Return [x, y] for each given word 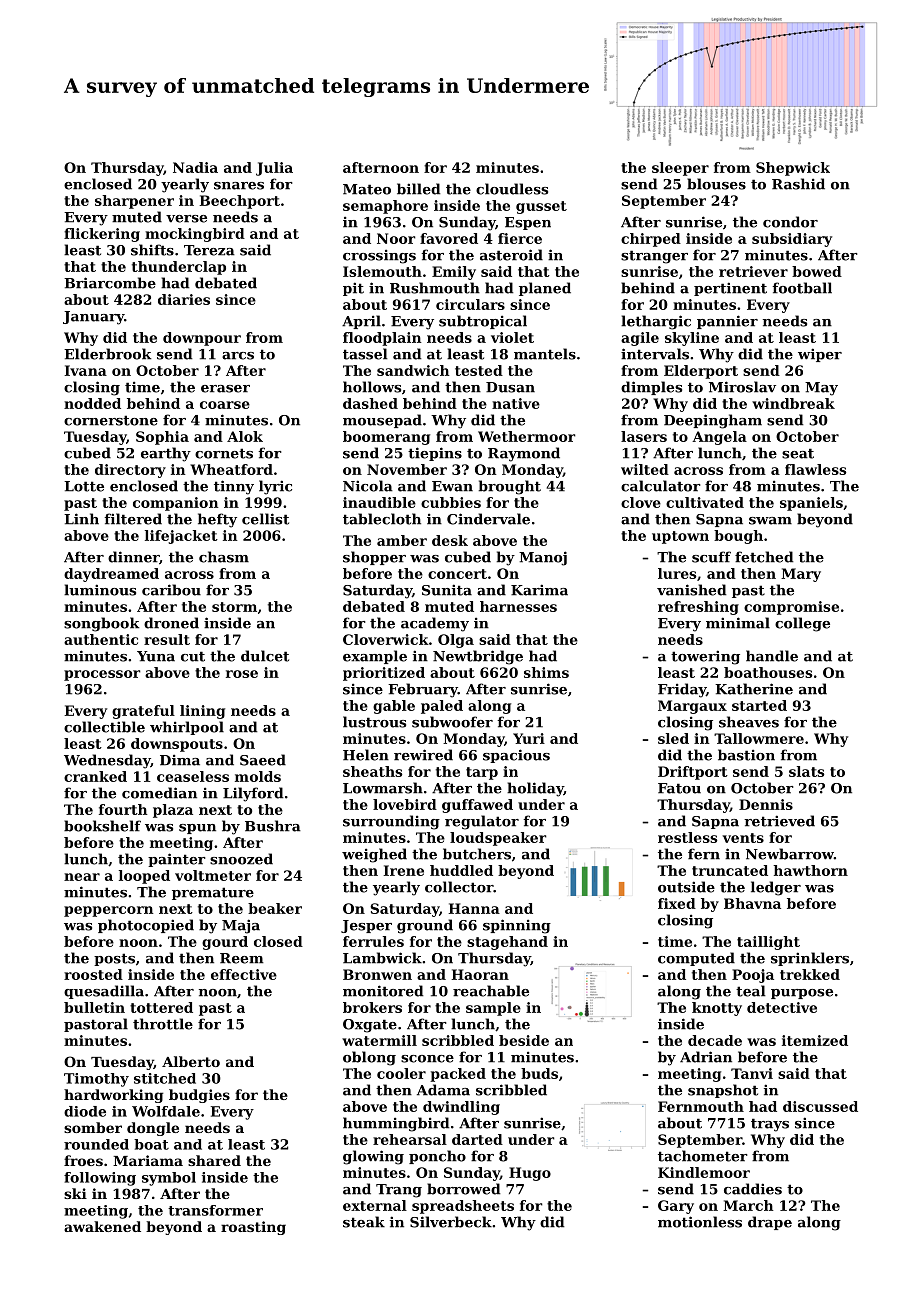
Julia [274, 169]
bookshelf [102, 826]
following [100, 1179]
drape [770, 1223]
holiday [535, 789]
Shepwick [793, 169]
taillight [768, 943]
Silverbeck [451, 1222]
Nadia [195, 167]
